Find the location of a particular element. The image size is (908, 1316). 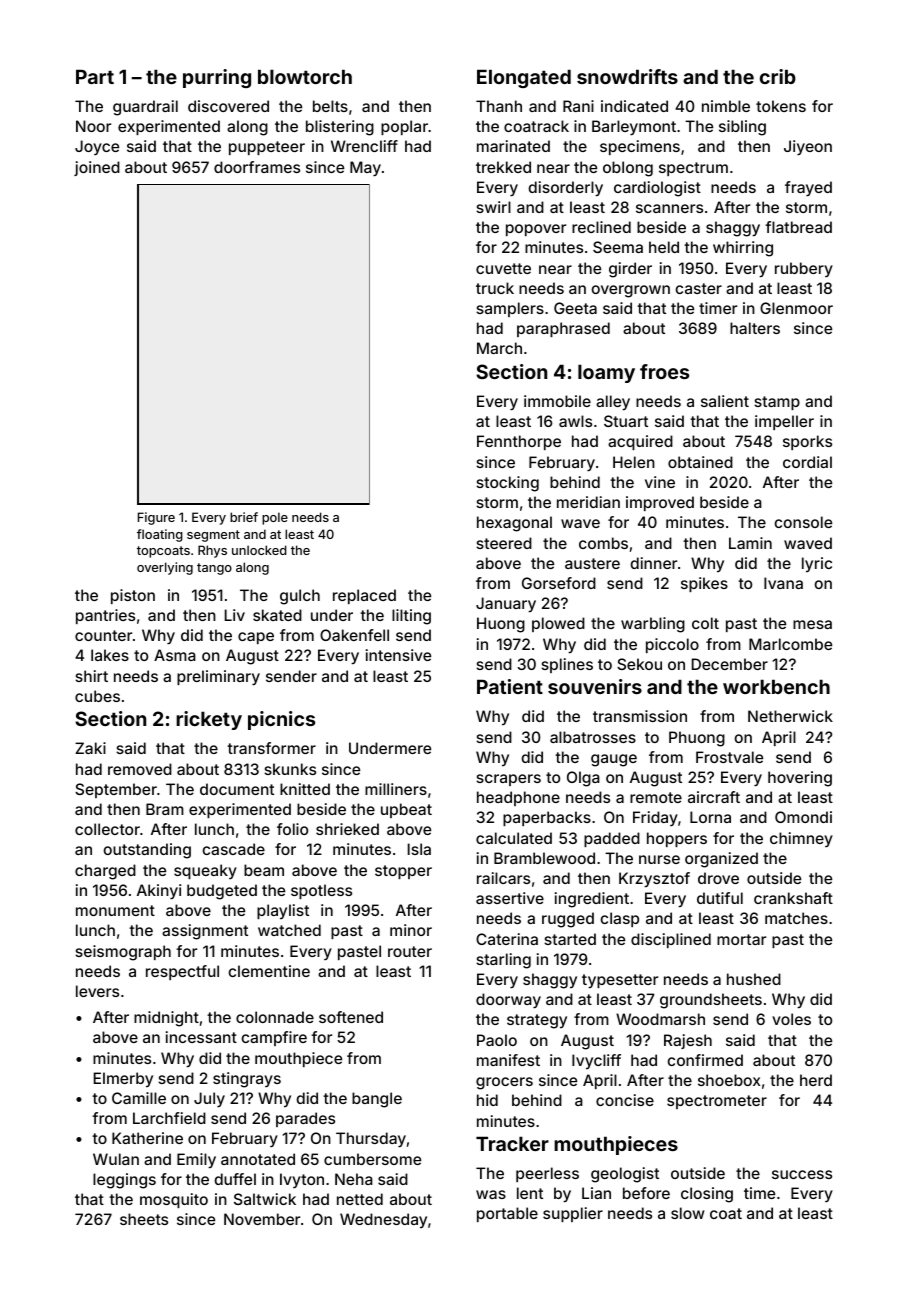

segment is located at coordinates (213, 536).
